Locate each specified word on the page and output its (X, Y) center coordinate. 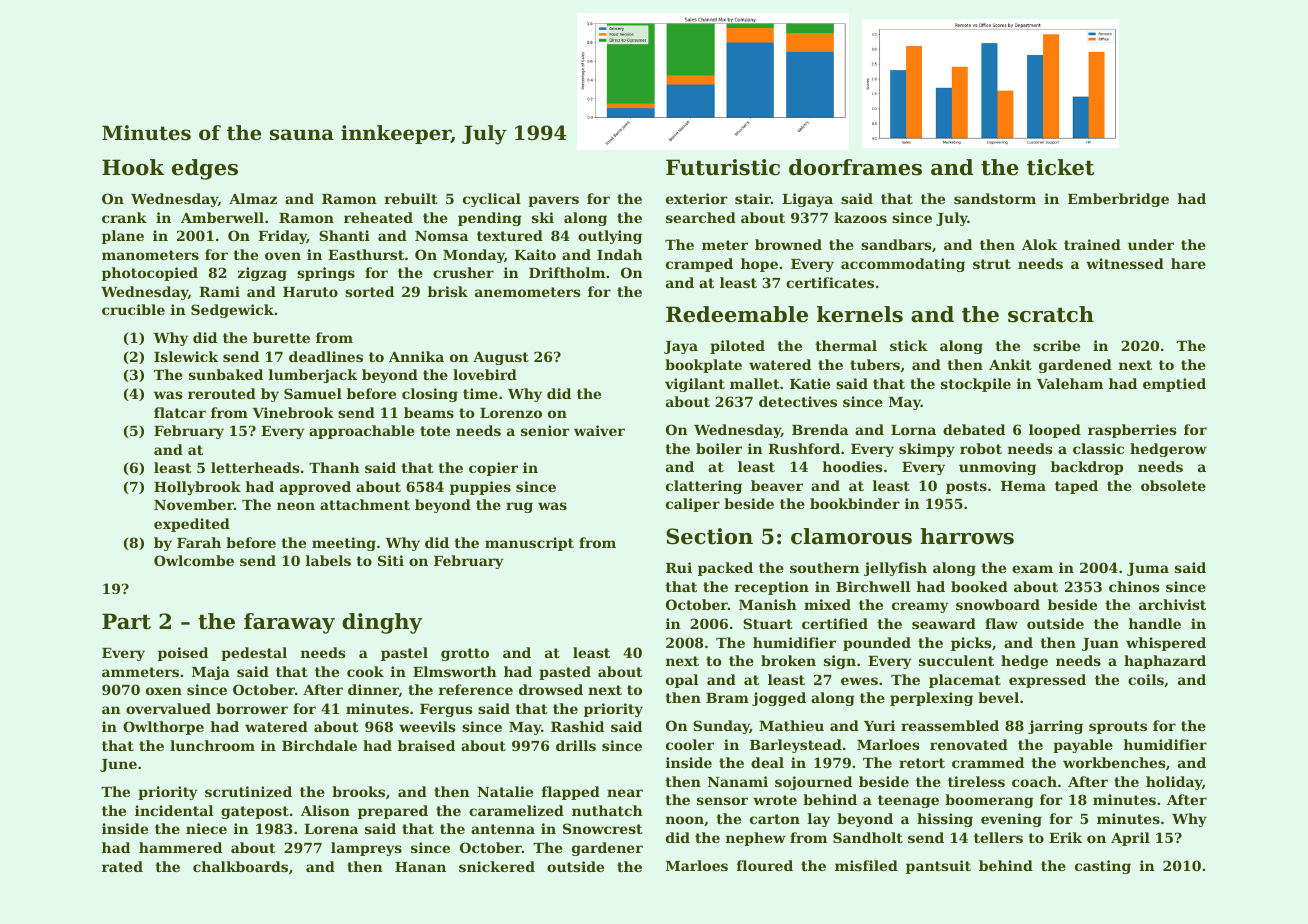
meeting (344, 544)
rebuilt (411, 198)
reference (476, 689)
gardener (607, 849)
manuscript (529, 544)
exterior (697, 198)
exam (1032, 569)
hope (759, 265)
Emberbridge (1118, 200)
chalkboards (240, 866)
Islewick (186, 356)
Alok (1039, 244)
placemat (965, 681)
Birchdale (319, 745)
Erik (1065, 837)
